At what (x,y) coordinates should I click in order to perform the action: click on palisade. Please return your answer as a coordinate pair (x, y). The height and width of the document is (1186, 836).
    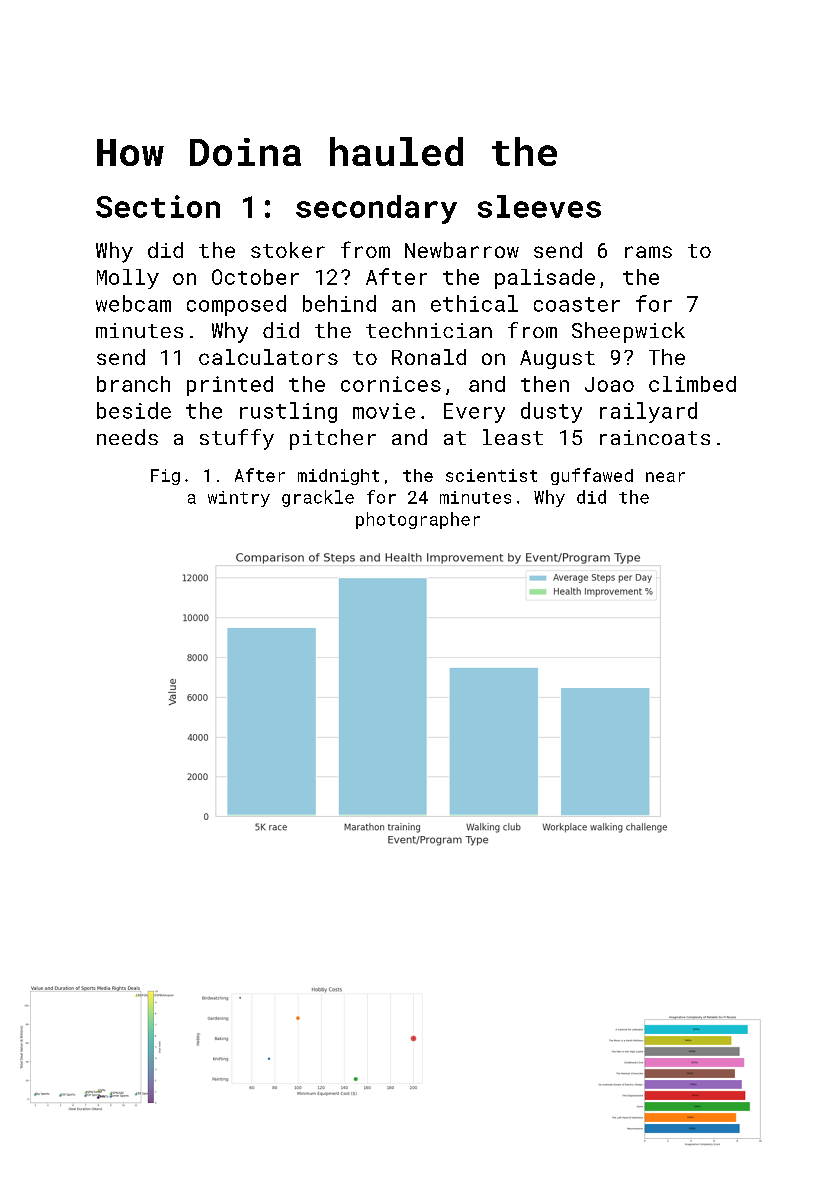
    Looking at the image, I should click on (545, 279).
